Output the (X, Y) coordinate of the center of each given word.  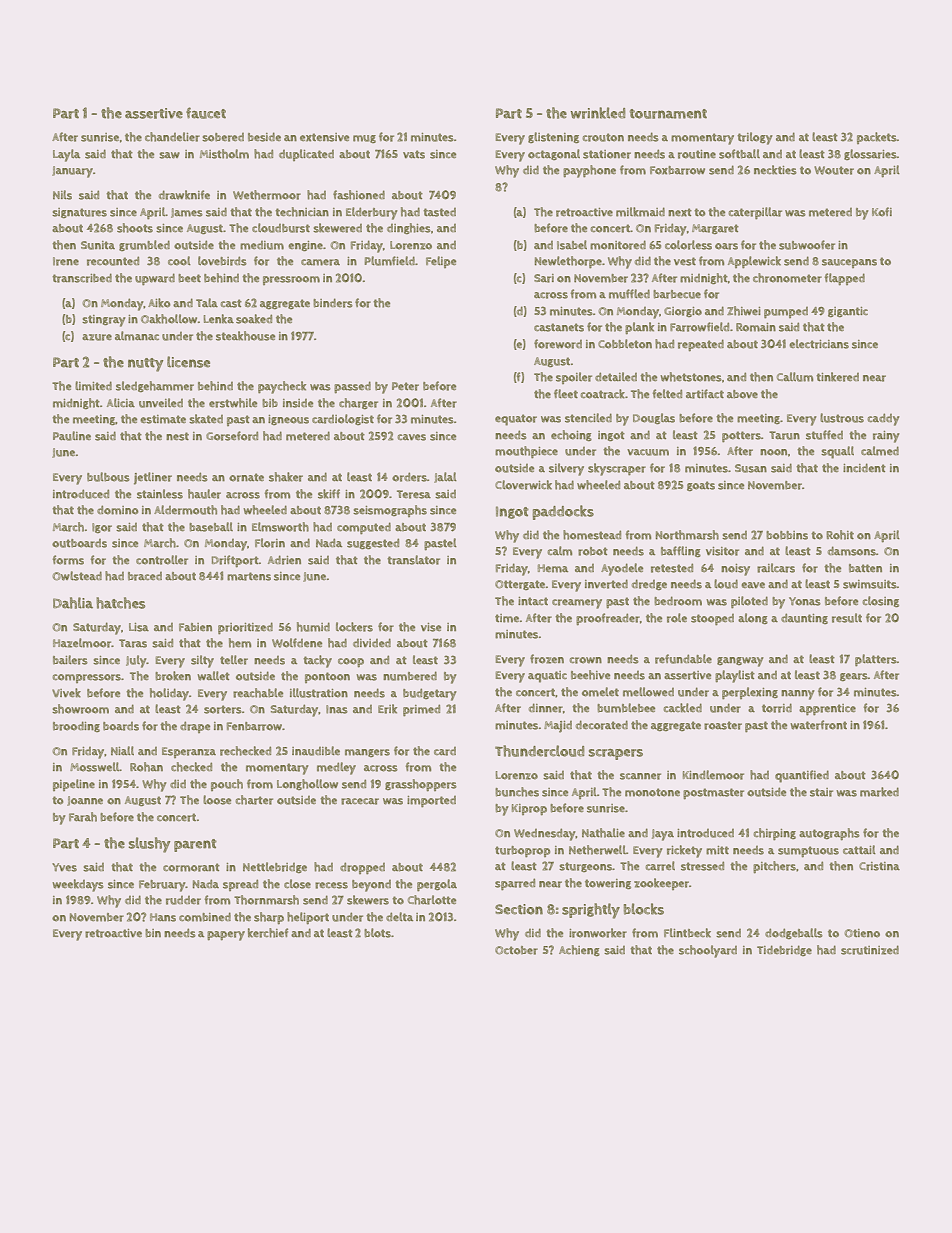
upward (155, 279)
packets (877, 138)
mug (364, 139)
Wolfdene (297, 643)
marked (879, 792)
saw (169, 155)
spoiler (574, 378)
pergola (437, 885)
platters (876, 660)
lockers (354, 627)
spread (240, 885)
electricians (819, 344)
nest (177, 436)
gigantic (848, 312)
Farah (83, 817)
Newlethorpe (568, 262)
